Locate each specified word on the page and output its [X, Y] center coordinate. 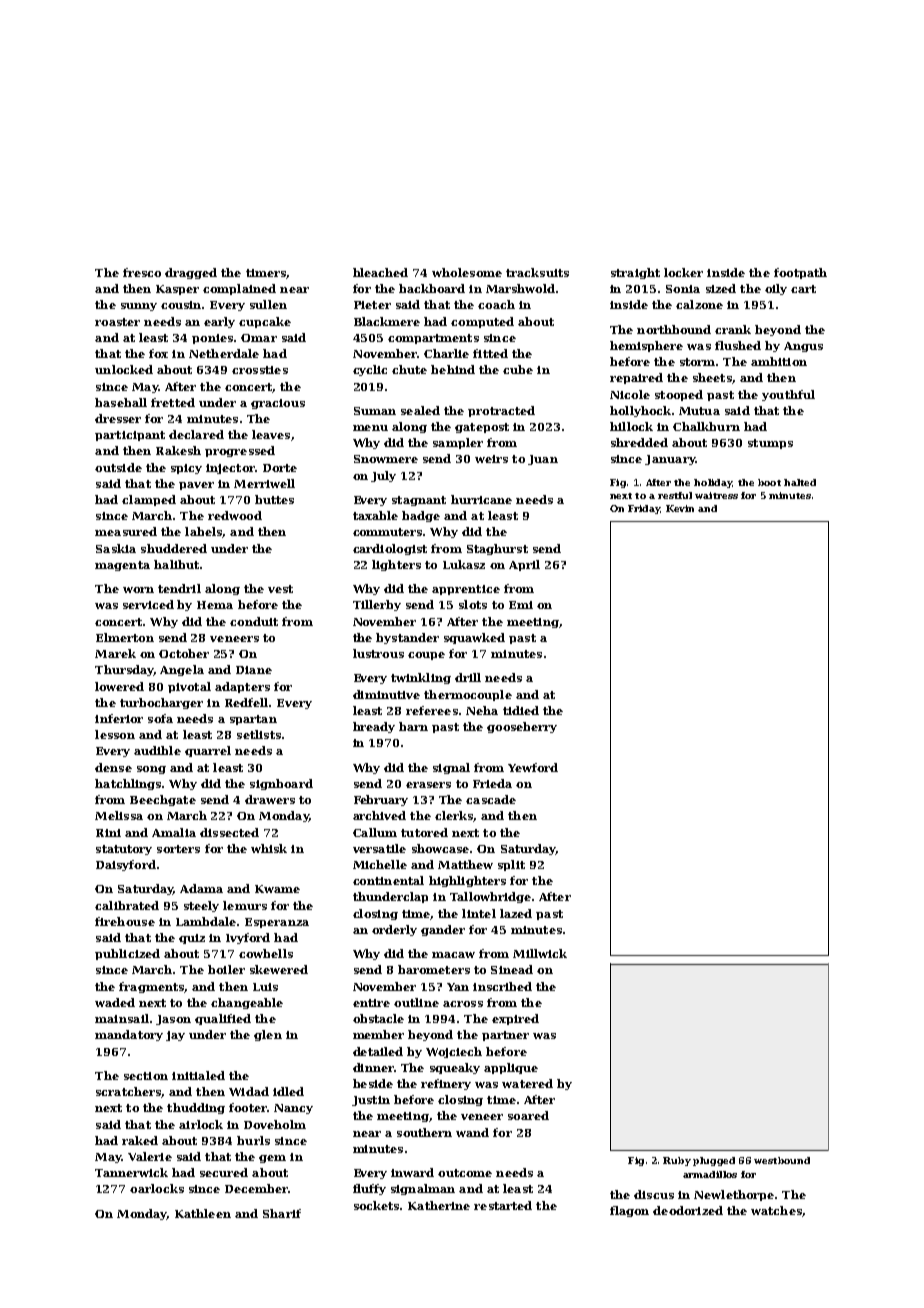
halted [800, 482]
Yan [458, 987]
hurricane [481, 499]
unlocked [124, 369]
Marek [115, 653]
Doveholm [275, 1124]
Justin [371, 1101]
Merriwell [264, 483]
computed [482, 322]
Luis [265, 987]
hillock [631, 426]
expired [515, 1019]
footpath [800, 273]
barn [413, 726]
